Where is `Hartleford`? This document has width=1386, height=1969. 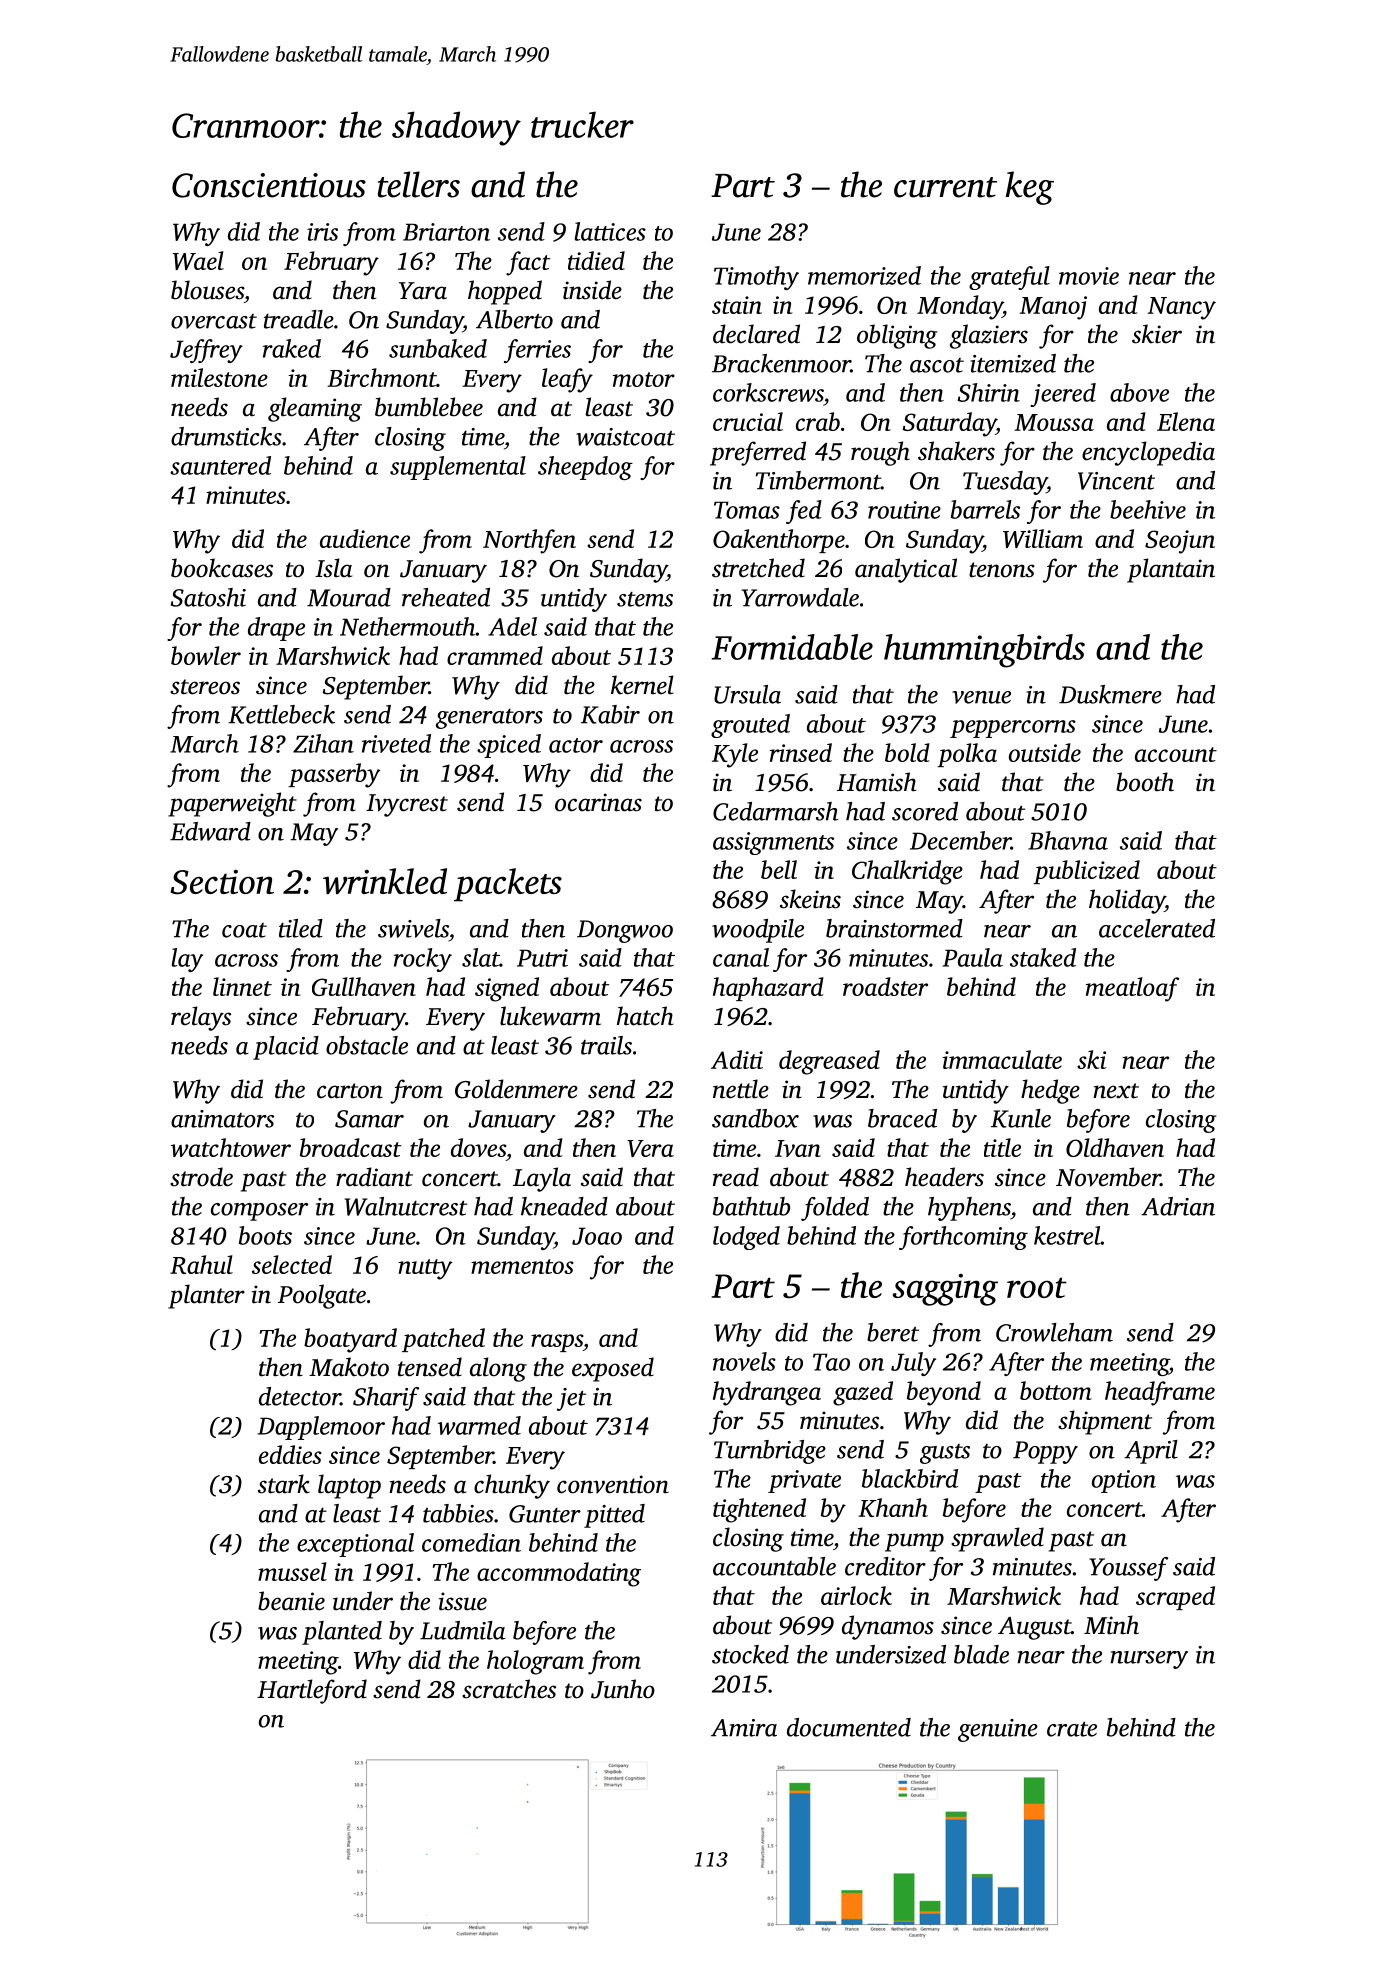
Hartleford is located at coordinates (312, 1691).
